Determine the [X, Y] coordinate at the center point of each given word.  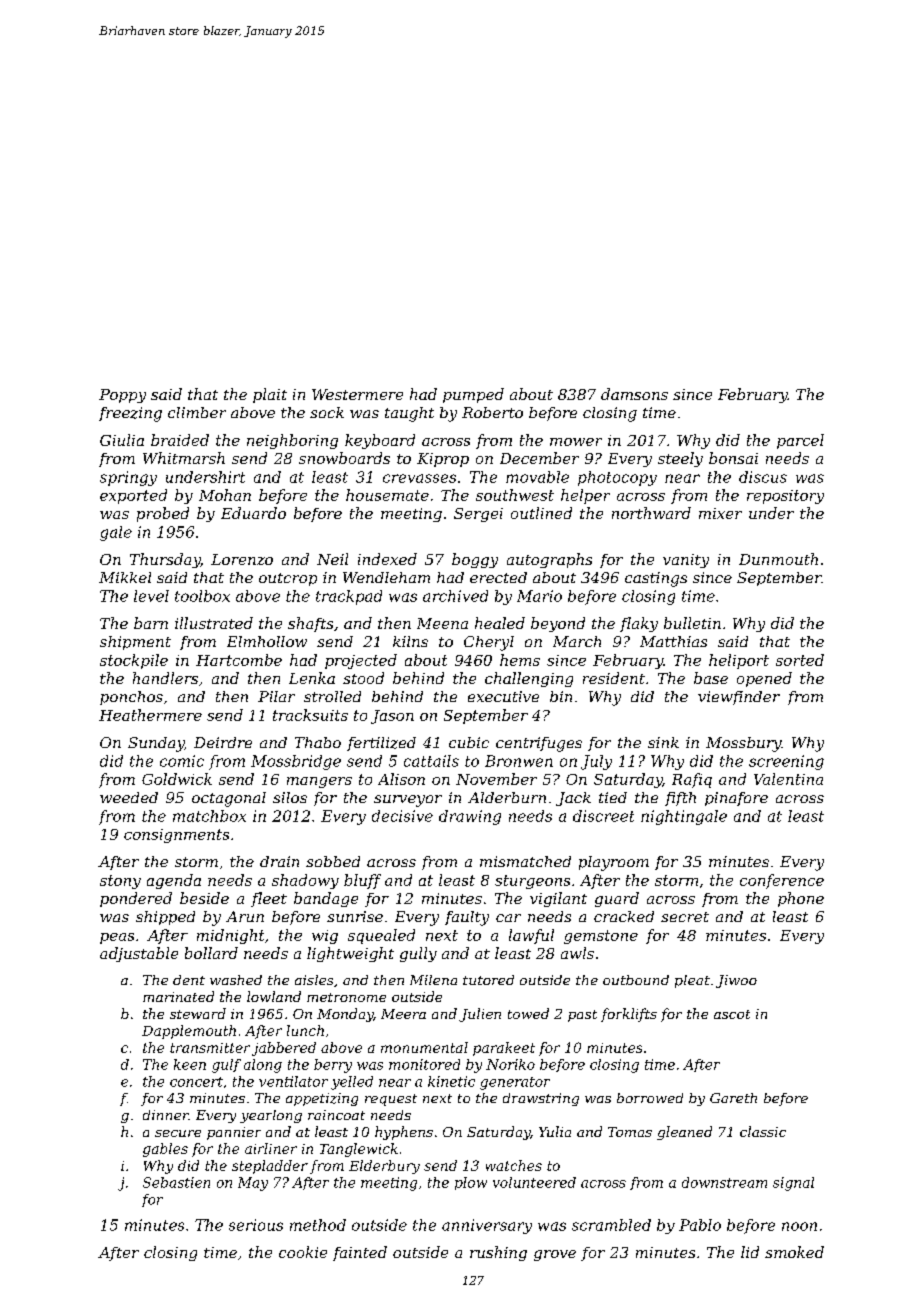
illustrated [214, 623]
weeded [129, 797]
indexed [387, 559]
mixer [720, 513]
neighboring [292, 441]
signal [793, 1184]
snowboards [344, 458]
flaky [639, 624]
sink [663, 742]
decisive [402, 816]
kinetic [451, 1081]
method [318, 1225]
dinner [166, 1115]
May [253, 1184]
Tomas [630, 1132]
